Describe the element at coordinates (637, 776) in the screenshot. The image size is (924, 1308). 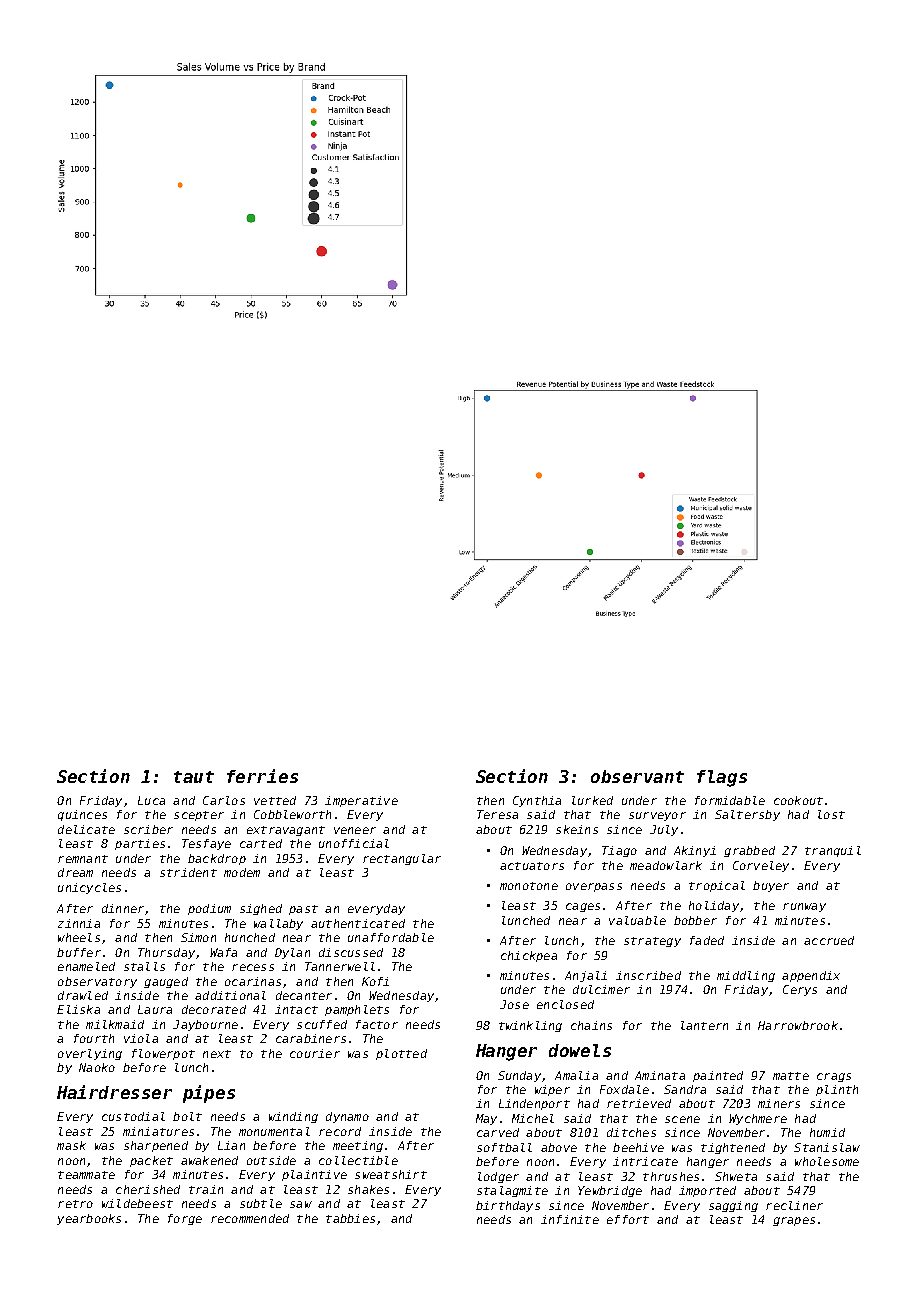
I see `observant` at that location.
